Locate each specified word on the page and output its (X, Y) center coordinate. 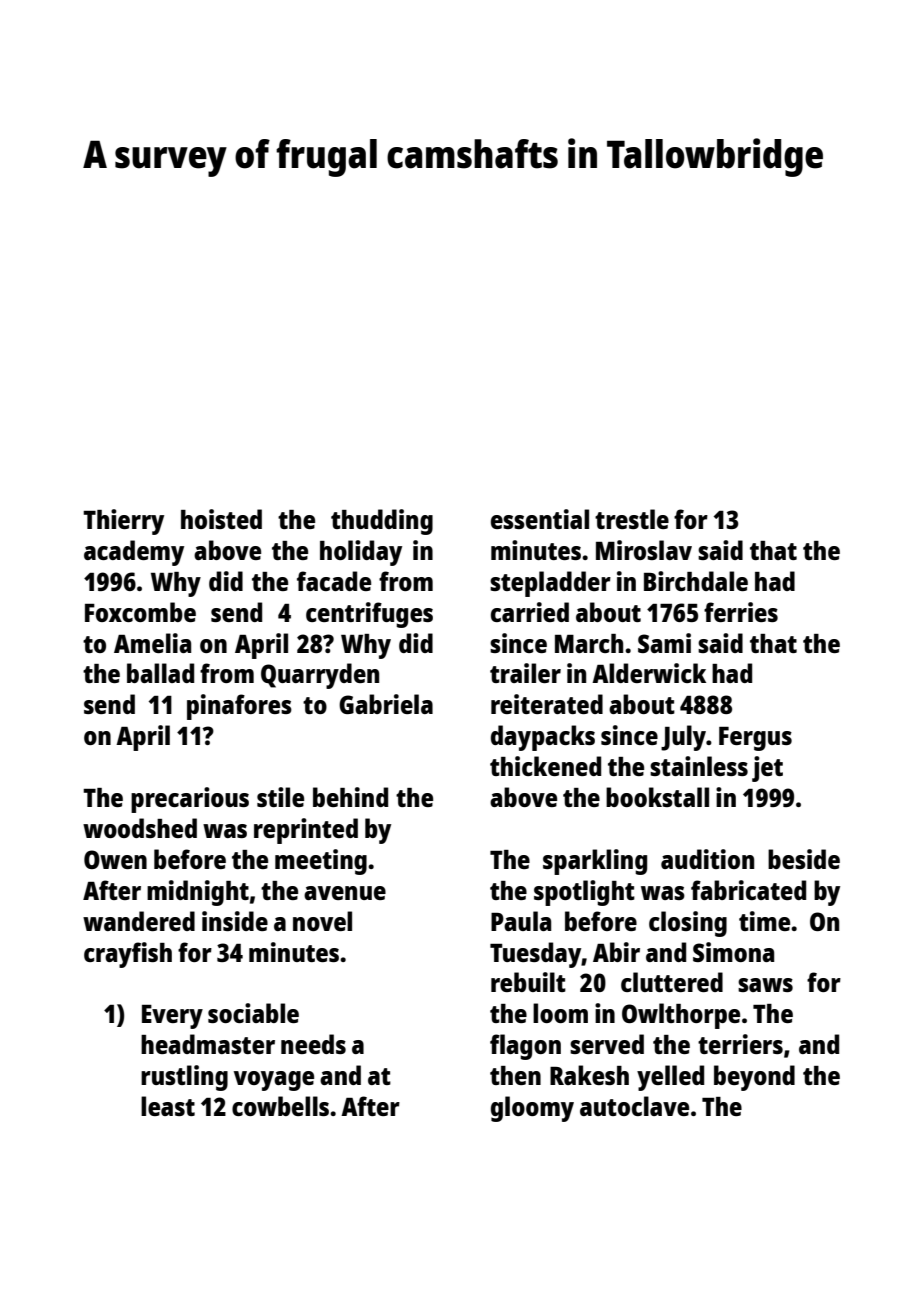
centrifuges (369, 615)
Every (172, 1017)
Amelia (152, 643)
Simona (733, 952)
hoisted (221, 519)
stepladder (550, 584)
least (168, 1106)
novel (322, 921)
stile (280, 797)
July (683, 738)
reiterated (547, 704)
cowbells (280, 1106)
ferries (741, 612)
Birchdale (696, 581)
